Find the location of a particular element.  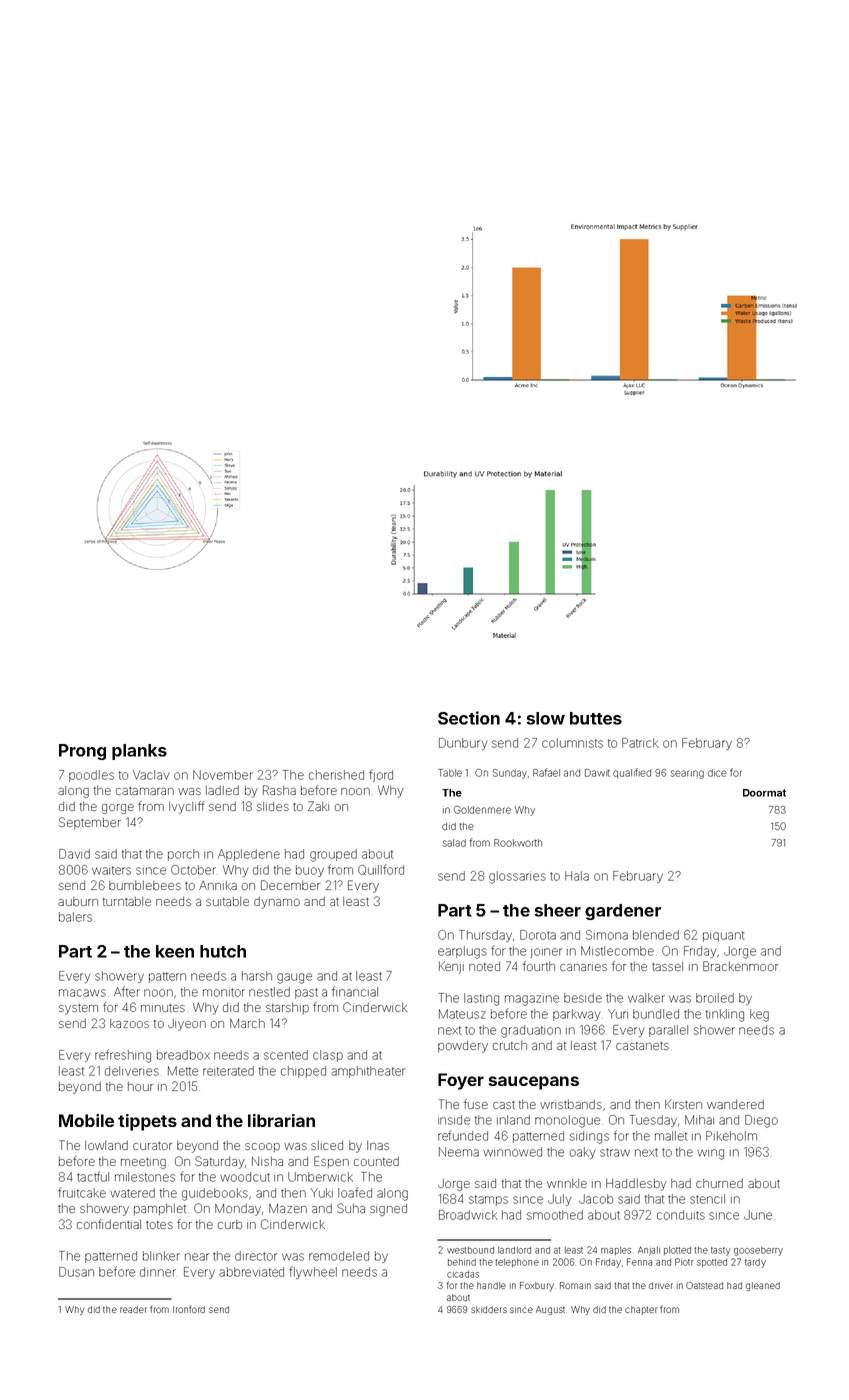

Jiyeon is located at coordinates (187, 1025).
